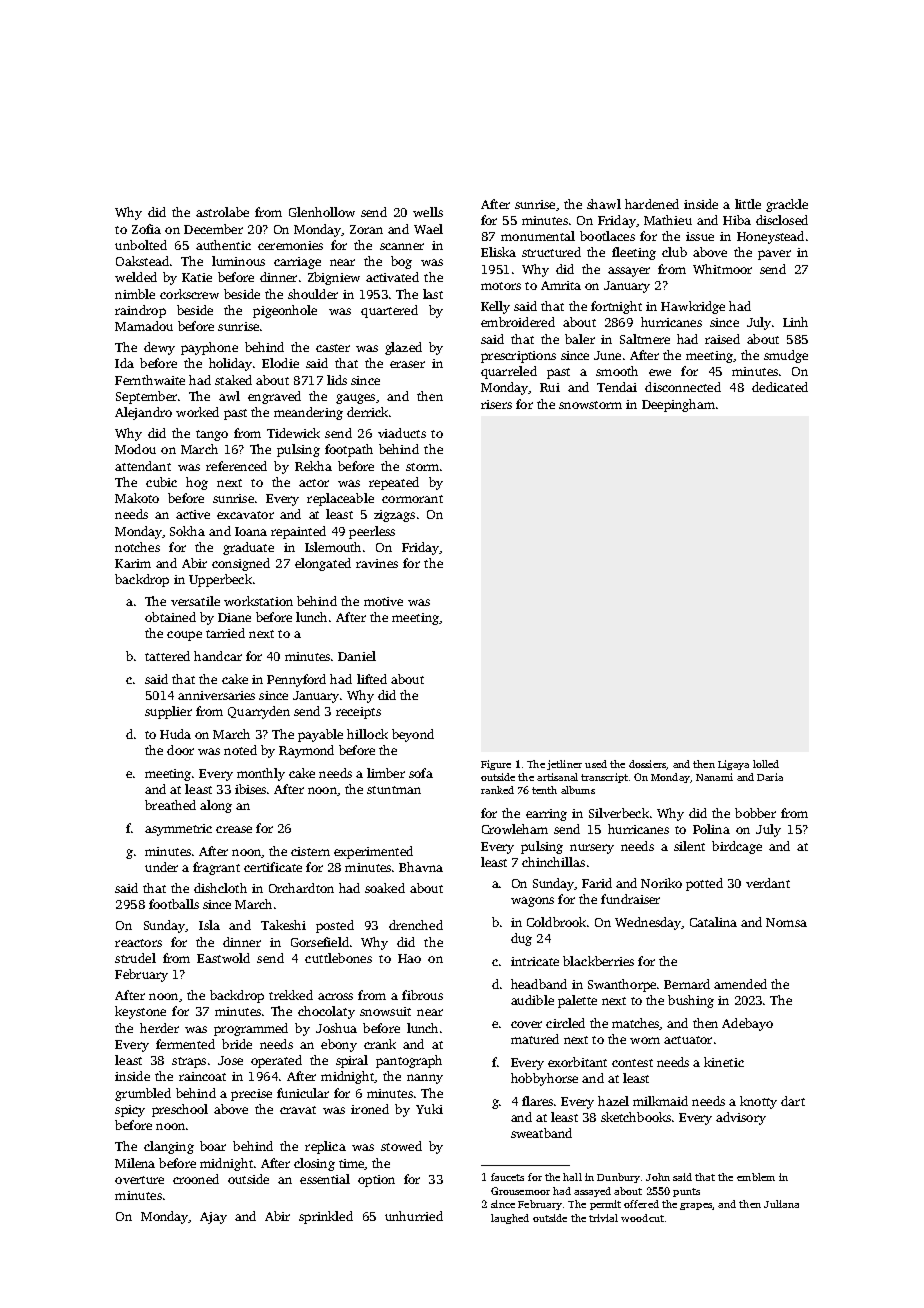 This document has height=1308, width=924. What do you see at coordinates (170, 805) in the document?
I see `breathed` at bounding box center [170, 805].
